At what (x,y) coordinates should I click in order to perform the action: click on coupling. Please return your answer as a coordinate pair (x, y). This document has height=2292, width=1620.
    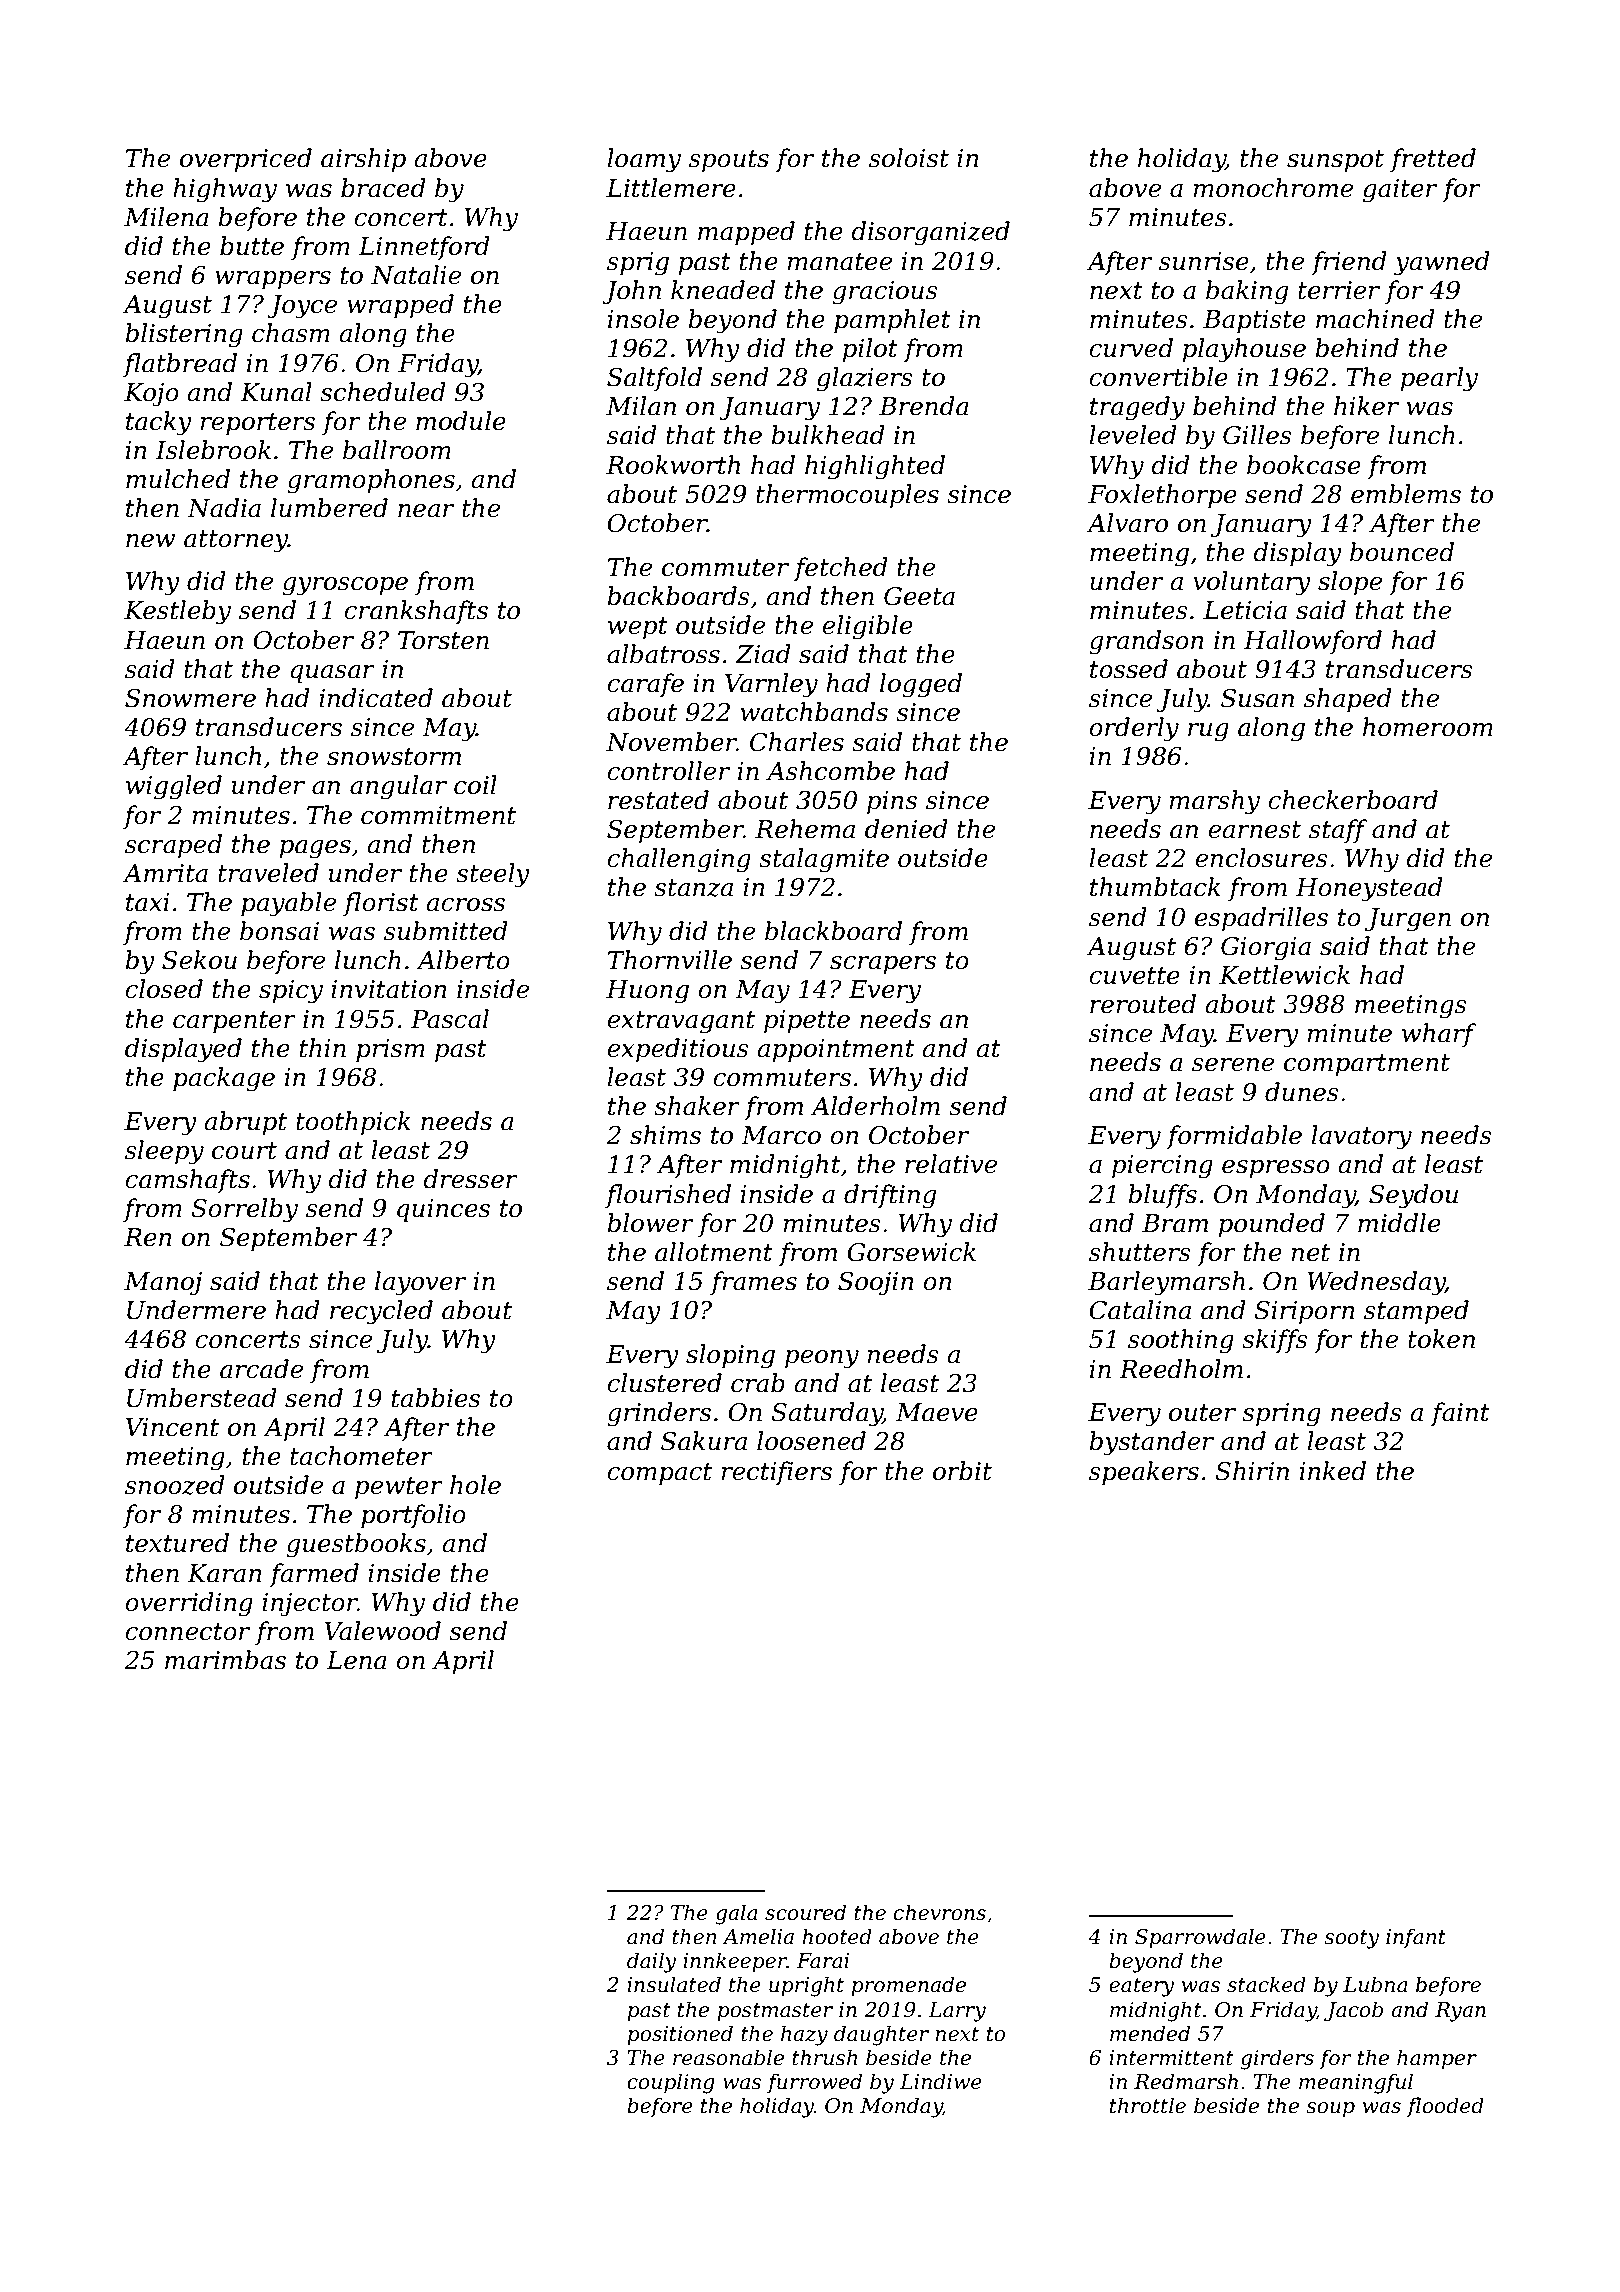
    Looking at the image, I should click on (671, 2083).
